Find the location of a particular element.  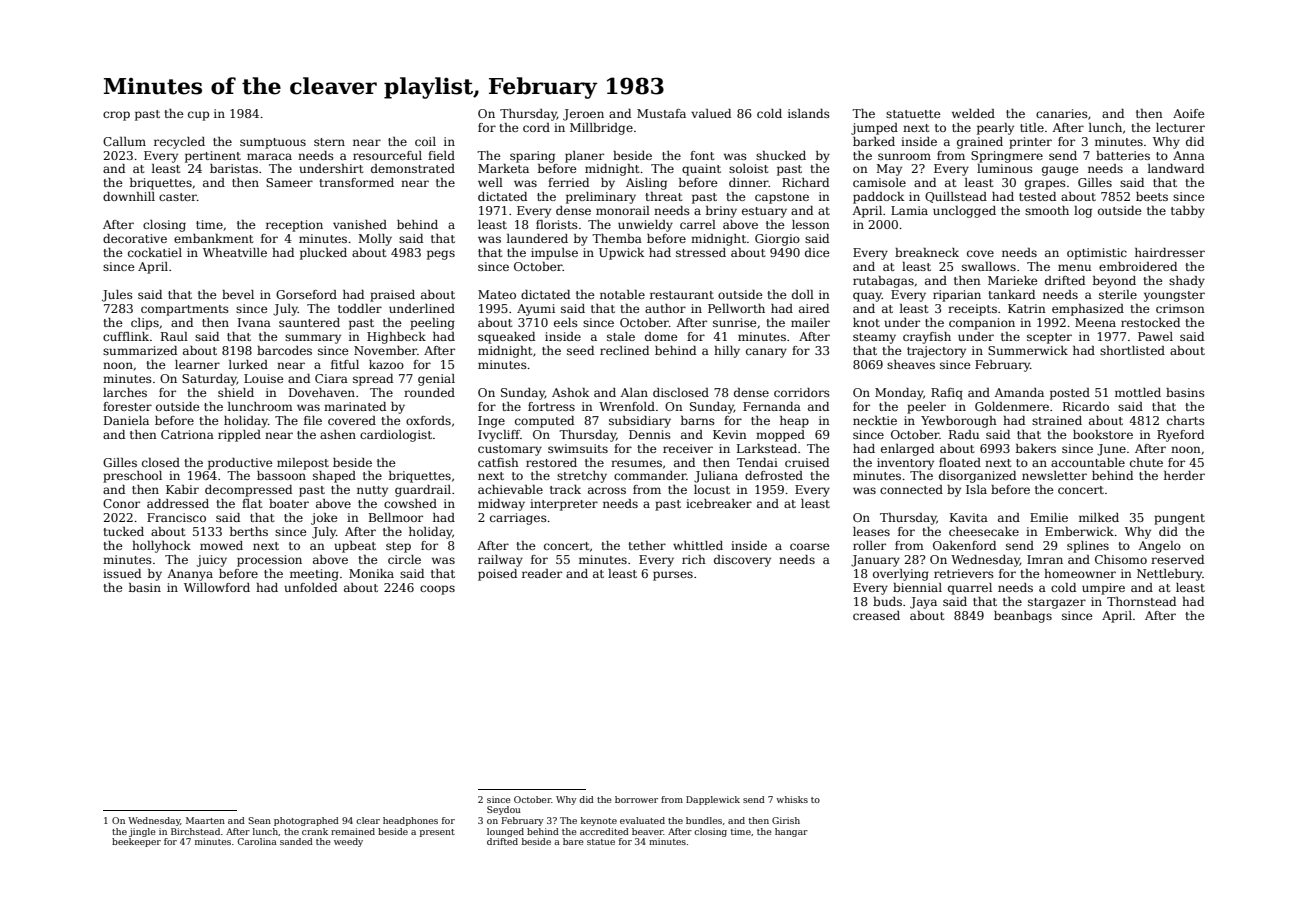

Anna is located at coordinates (1189, 155).
